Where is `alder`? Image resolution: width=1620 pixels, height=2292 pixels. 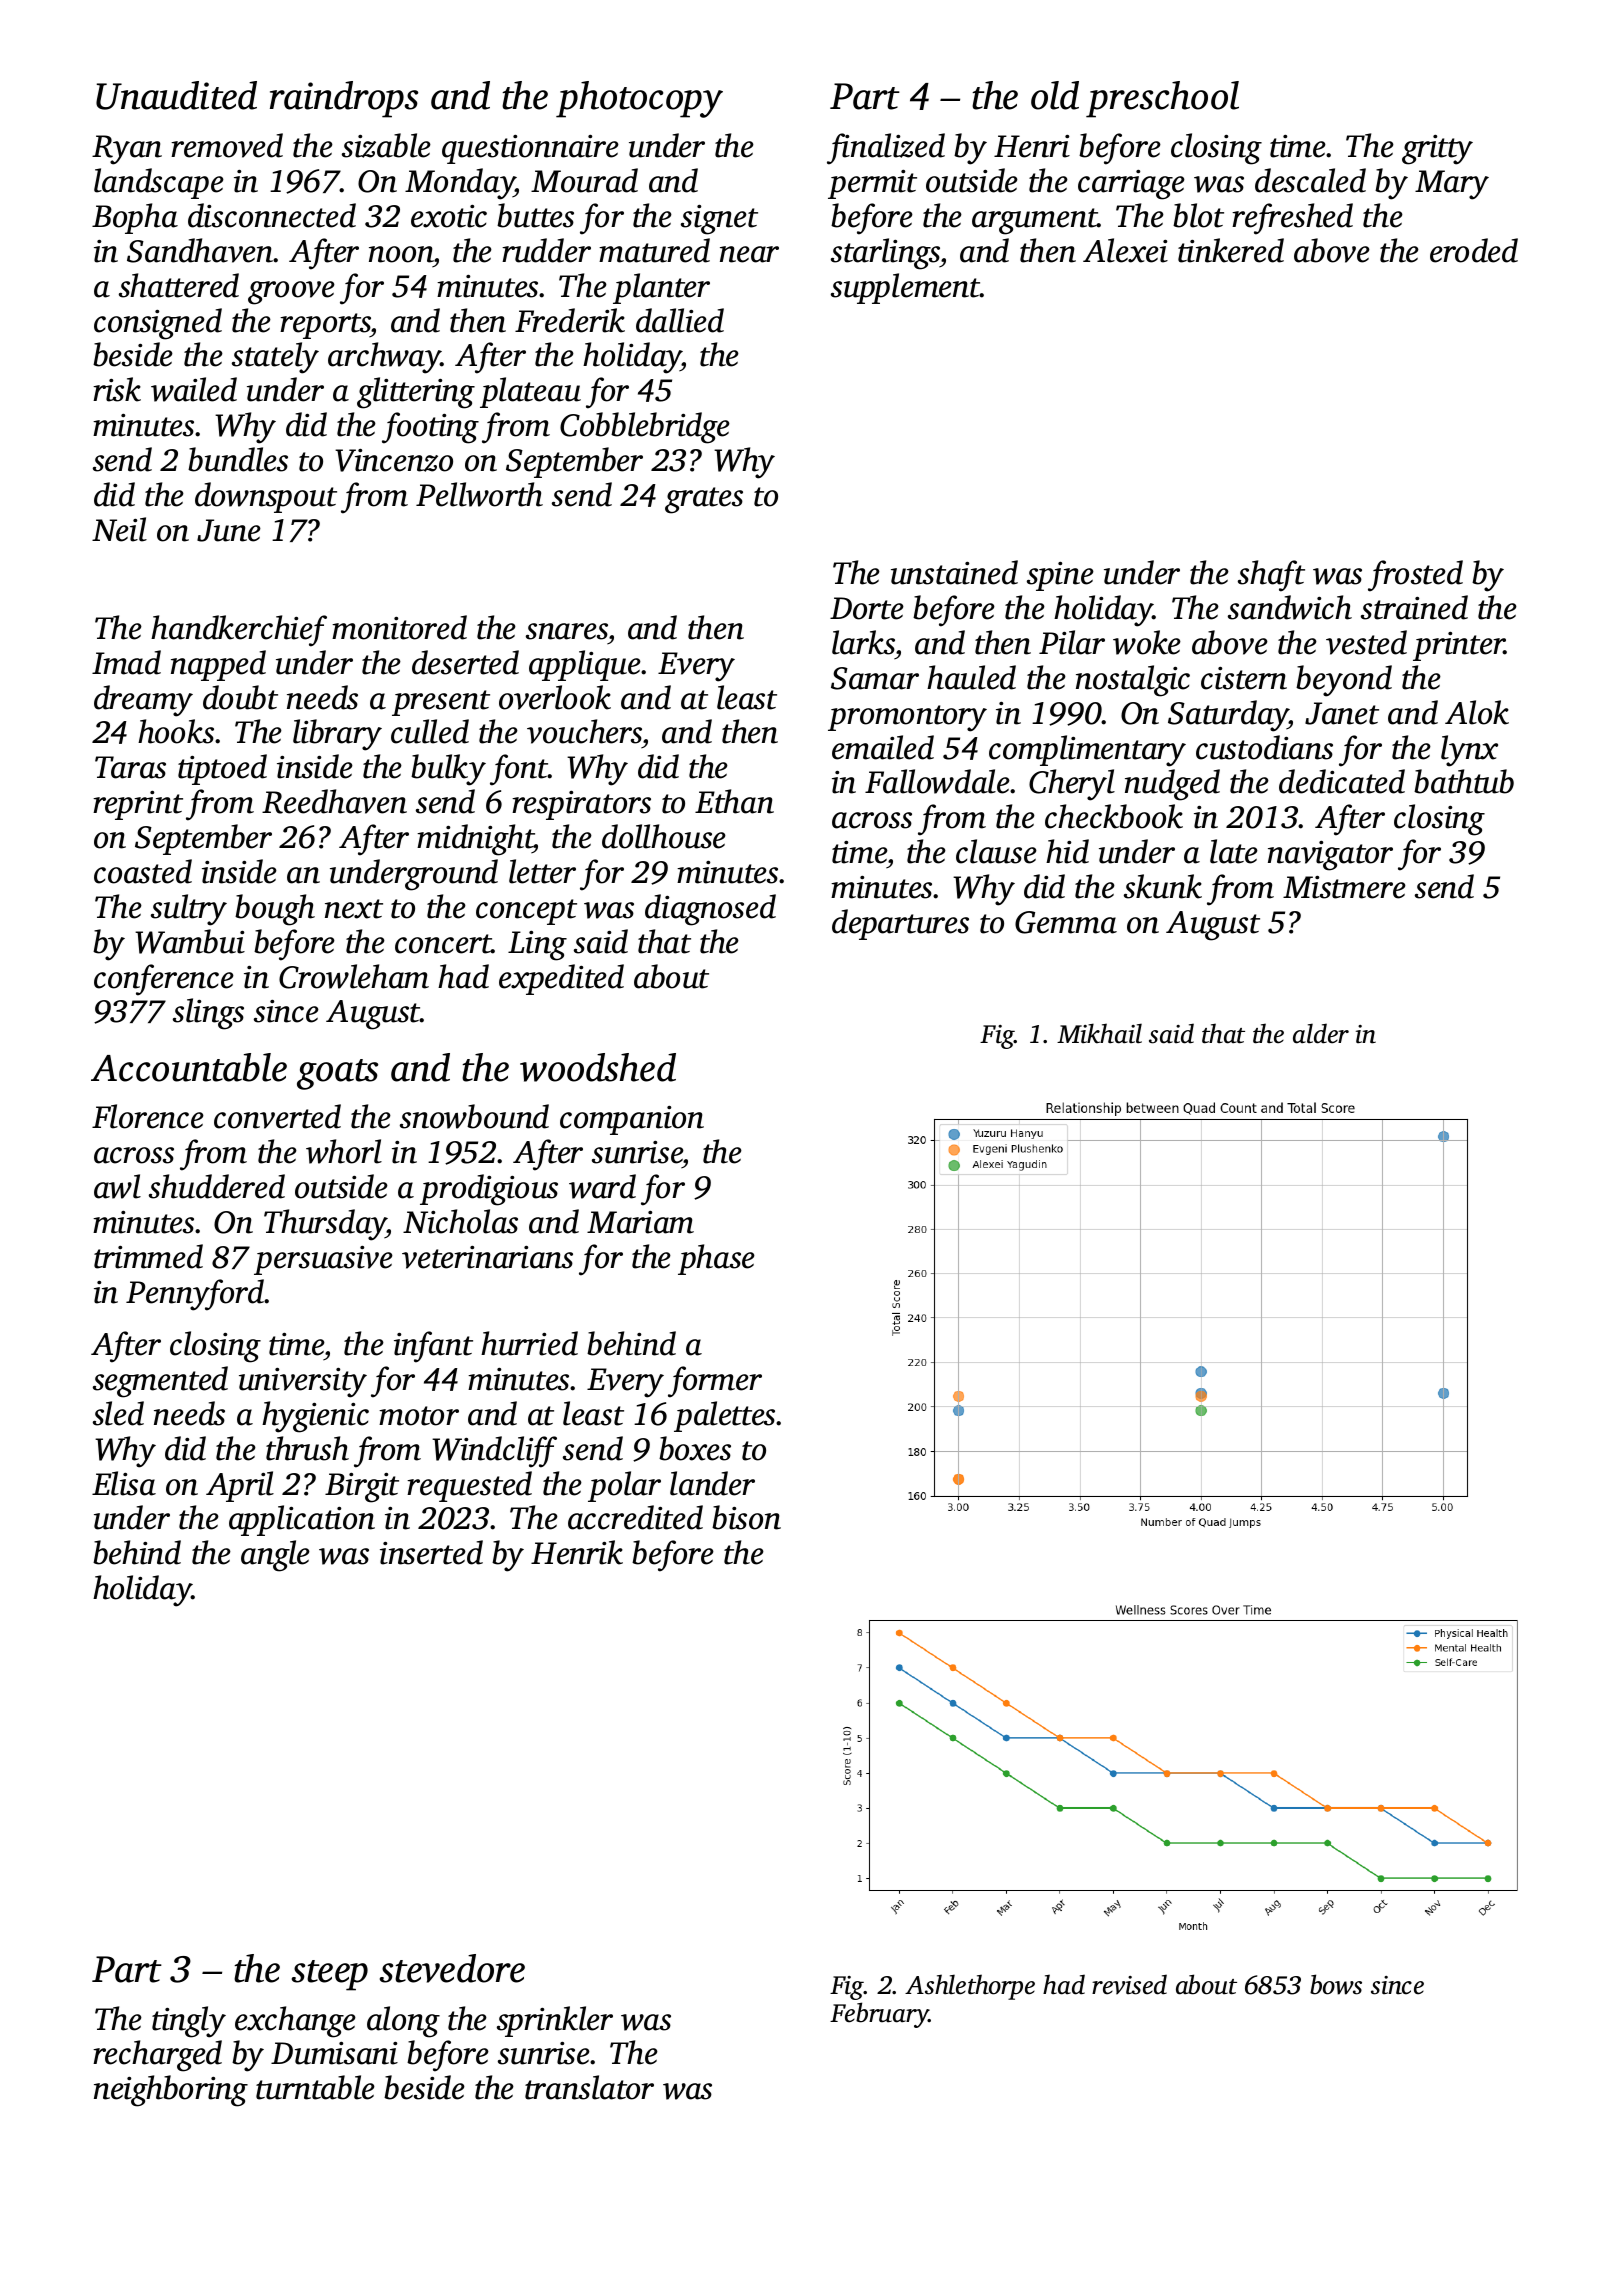
alder is located at coordinates (1321, 1033).
